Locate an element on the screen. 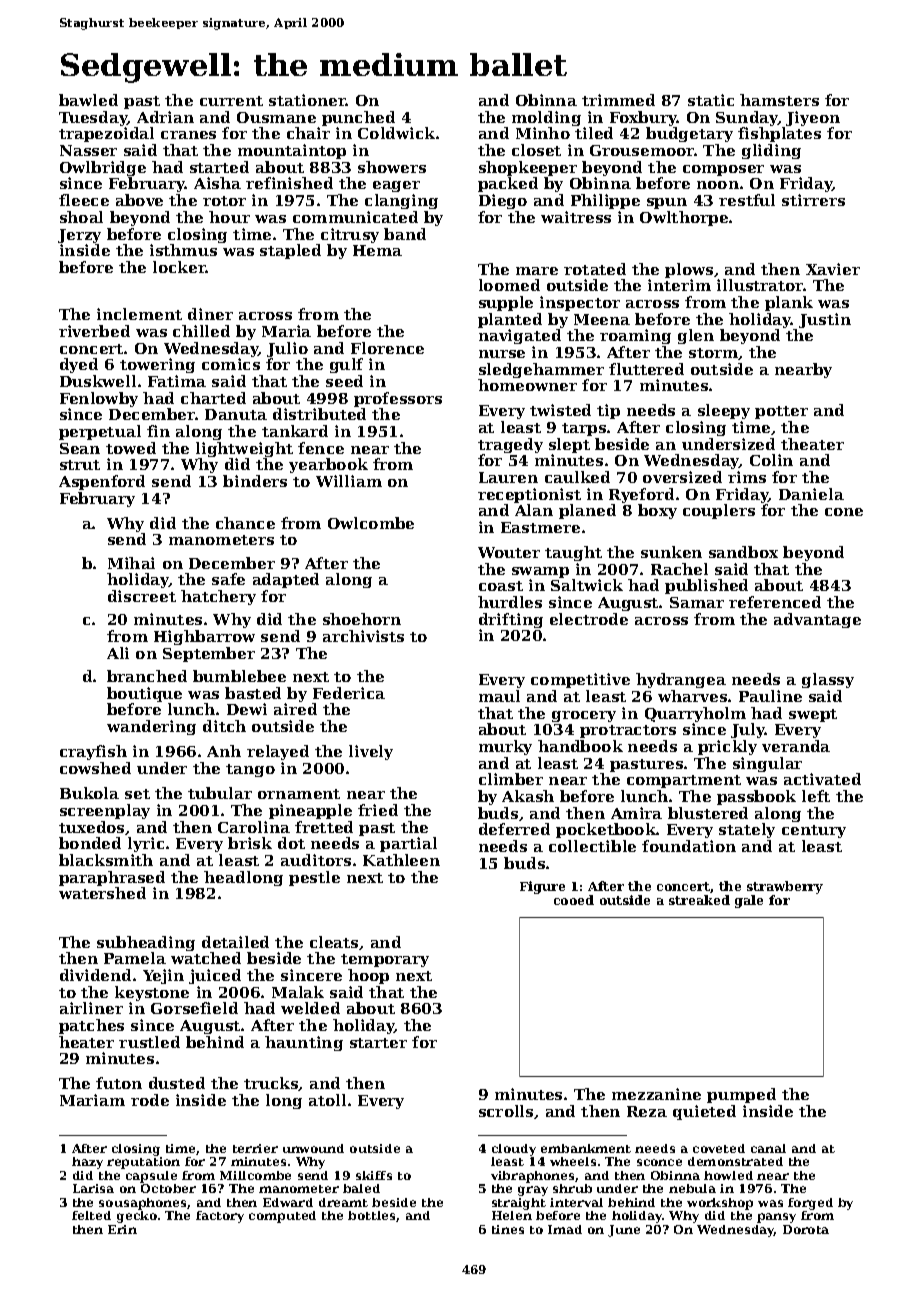  Imad is located at coordinates (565, 1229).
